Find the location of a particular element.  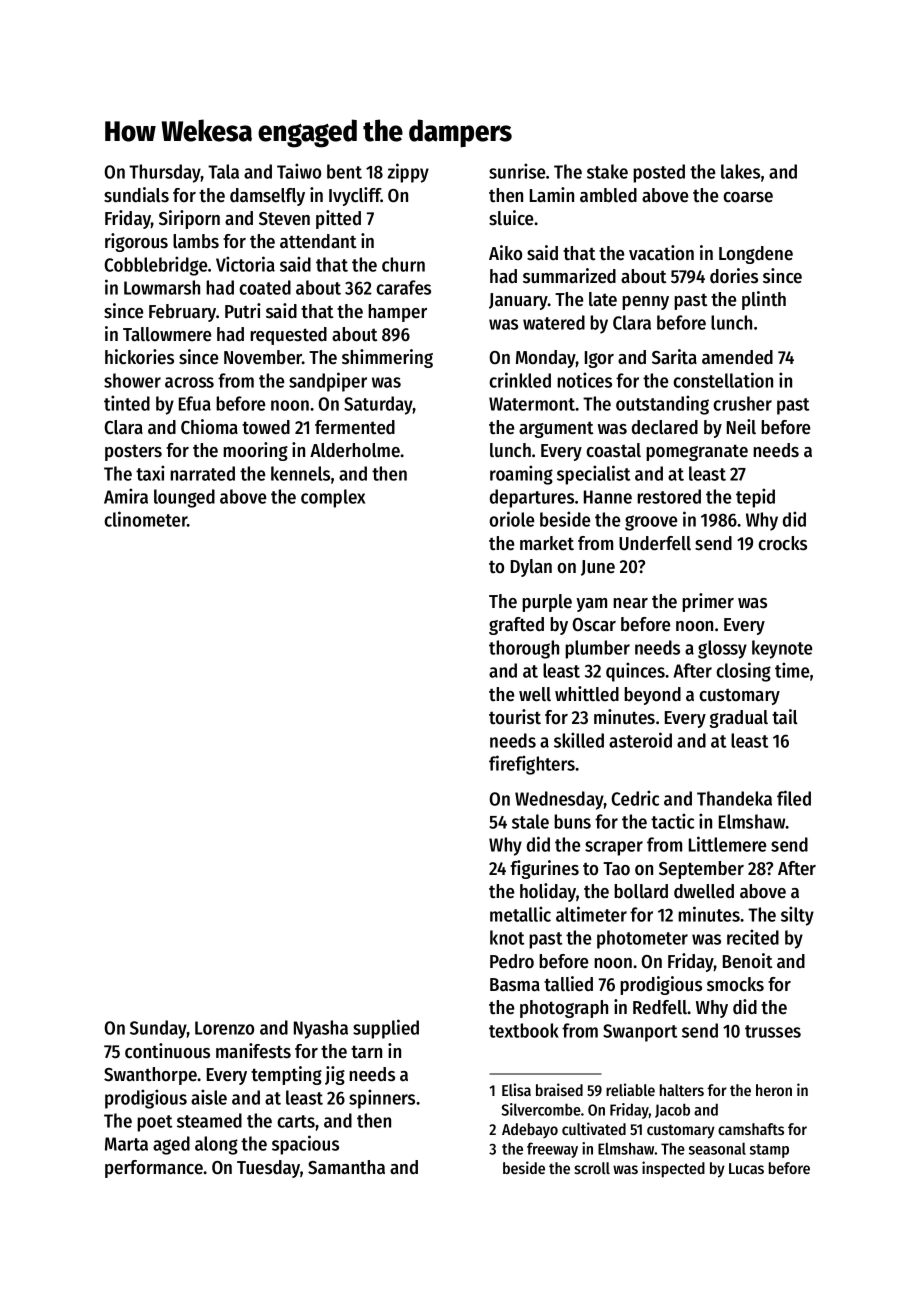

metallic is located at coordinates (520, 914).
